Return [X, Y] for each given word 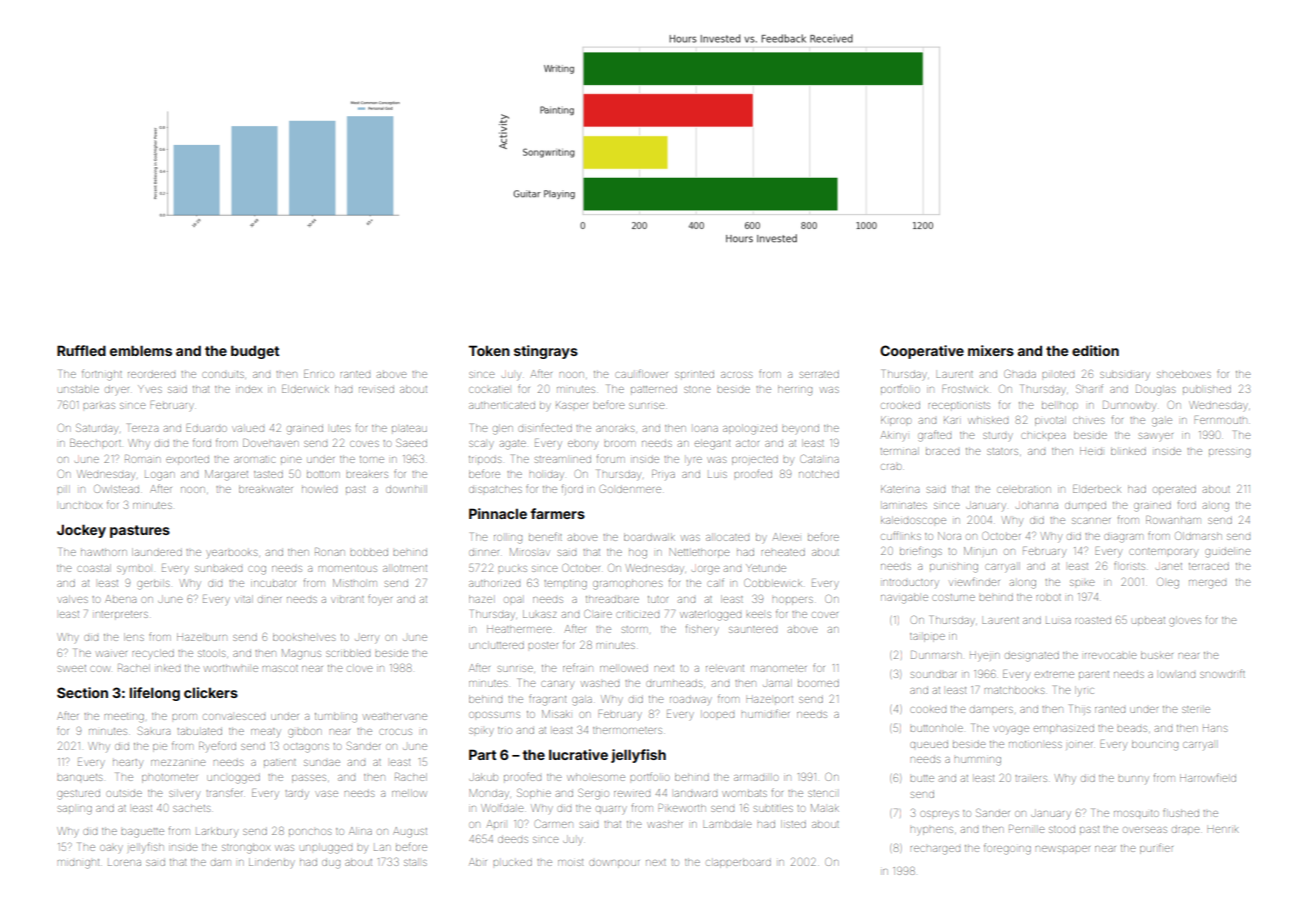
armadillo [756, 778]
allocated [727, 537]
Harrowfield [1208, 777]
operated [1175, 490]
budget [255, 352]
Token [489, 350]
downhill [406, 489]
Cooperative [922, 352]
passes [309, 779]
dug [331, 864]
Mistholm [355, 583]
